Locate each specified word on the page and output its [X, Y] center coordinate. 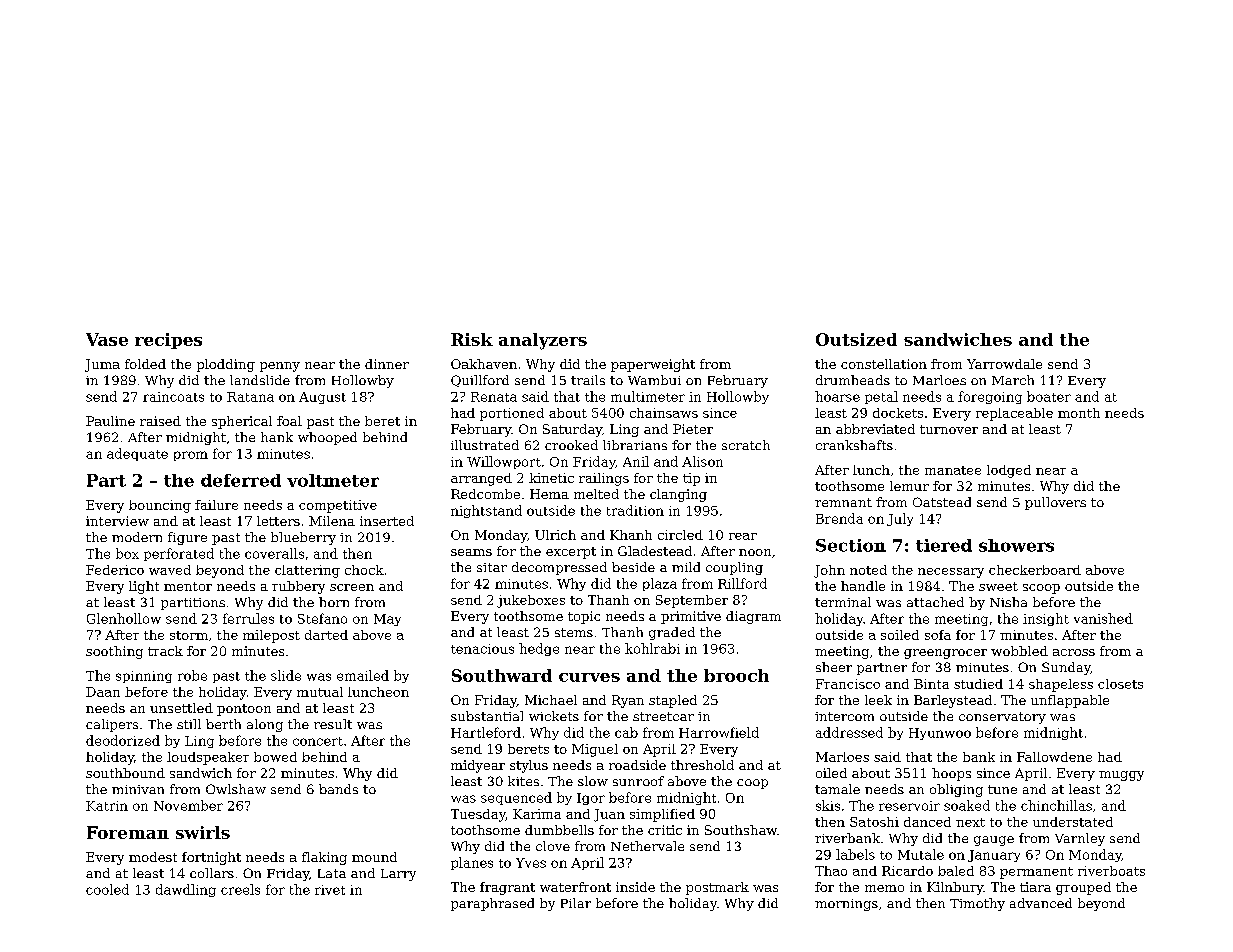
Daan [103, 692]
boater [1049, 396]
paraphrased [492, 904]
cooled [107, 889]
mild [686, 567]
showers [1016, 545]
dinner [387, 364]
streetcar [663, 716]
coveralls [274, 553]
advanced [1041, 903]
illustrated [485, 445]
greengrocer [945, 654]
